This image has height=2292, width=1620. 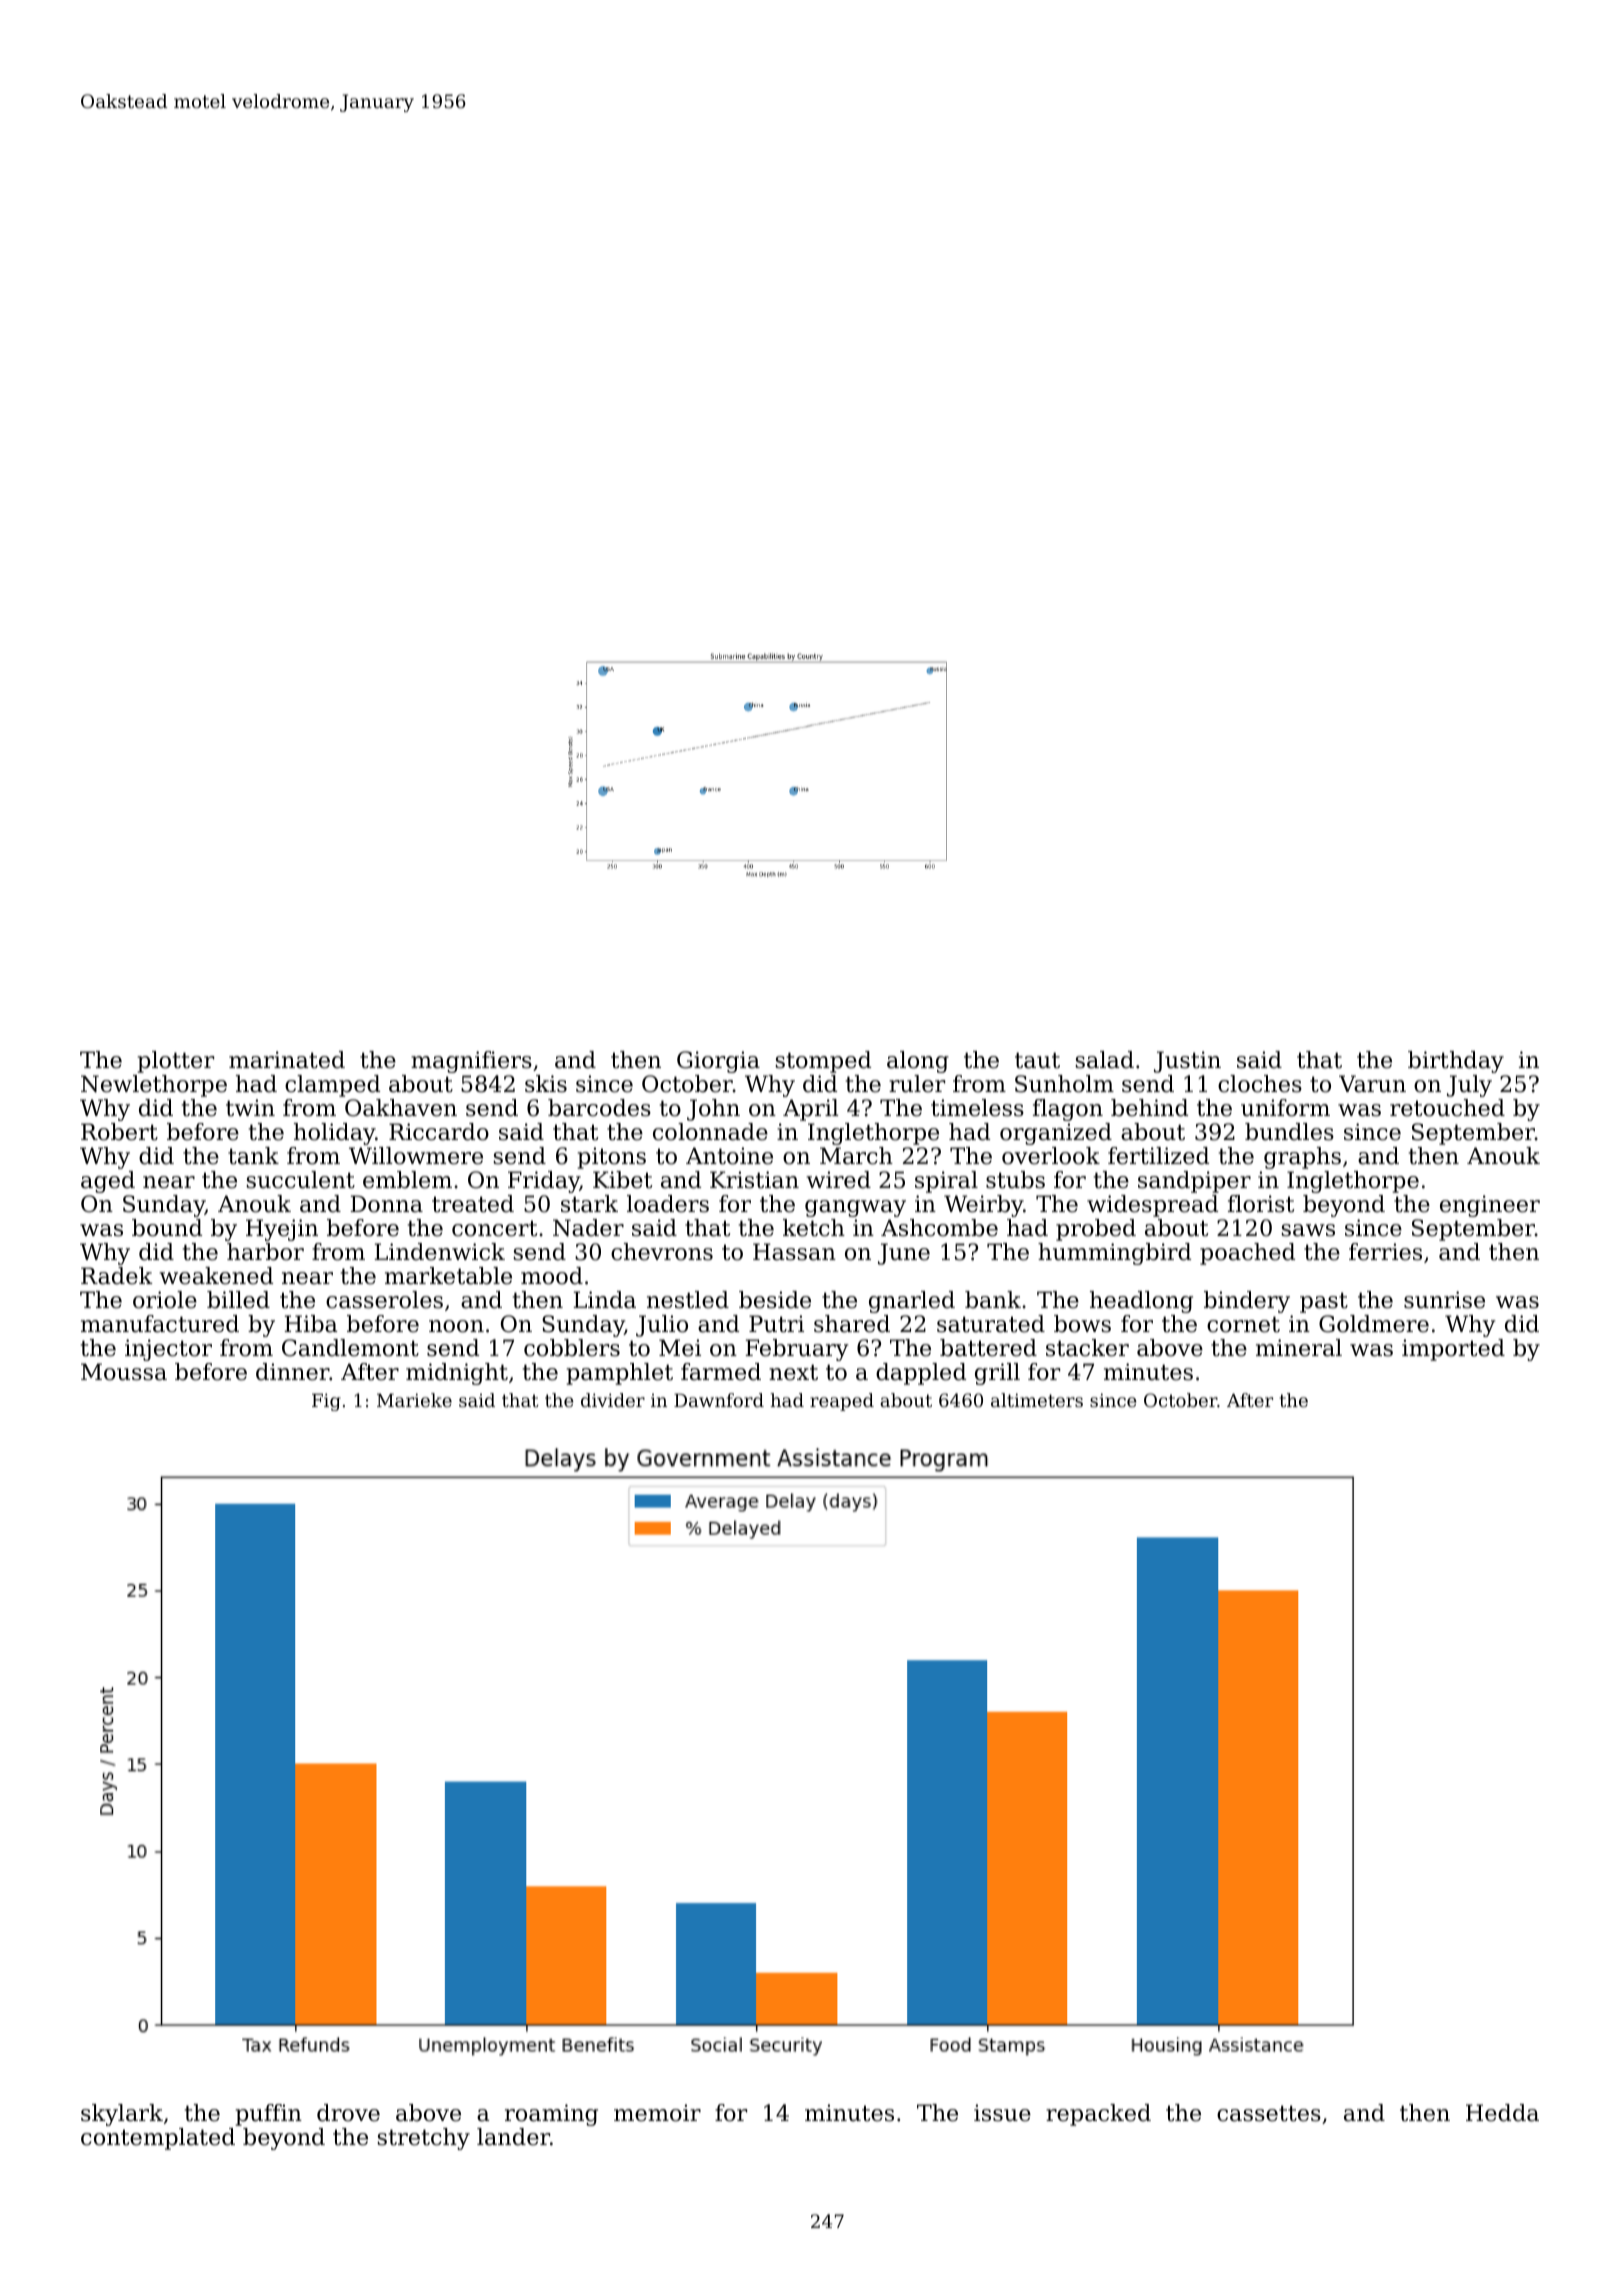 I want to click on memoir, so click(x=657, y=2113).
